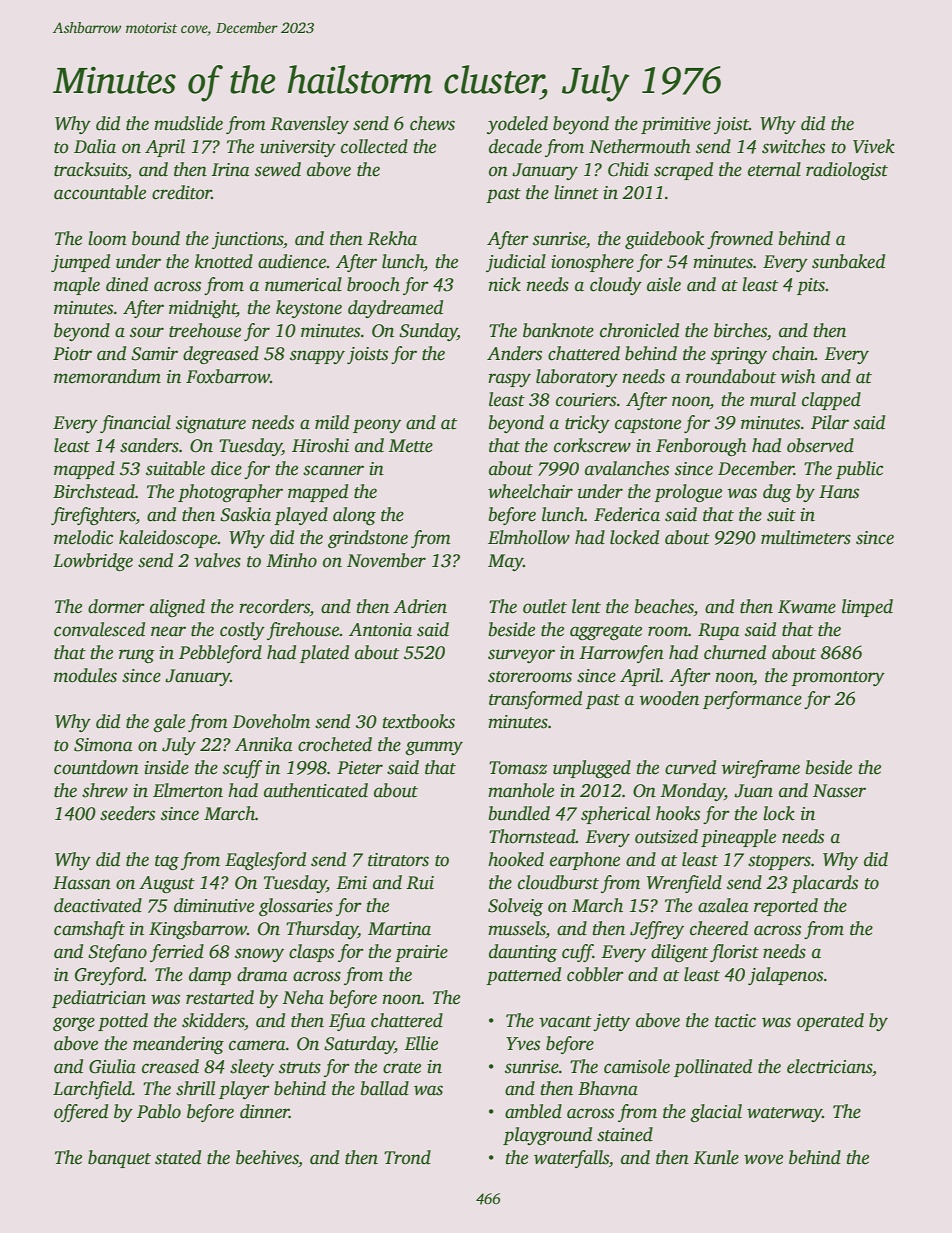 This screenshot has width=952, height=1233. Describe the element at coordinates (839, 492) in the screenshot. I see `Hans` at that location.
